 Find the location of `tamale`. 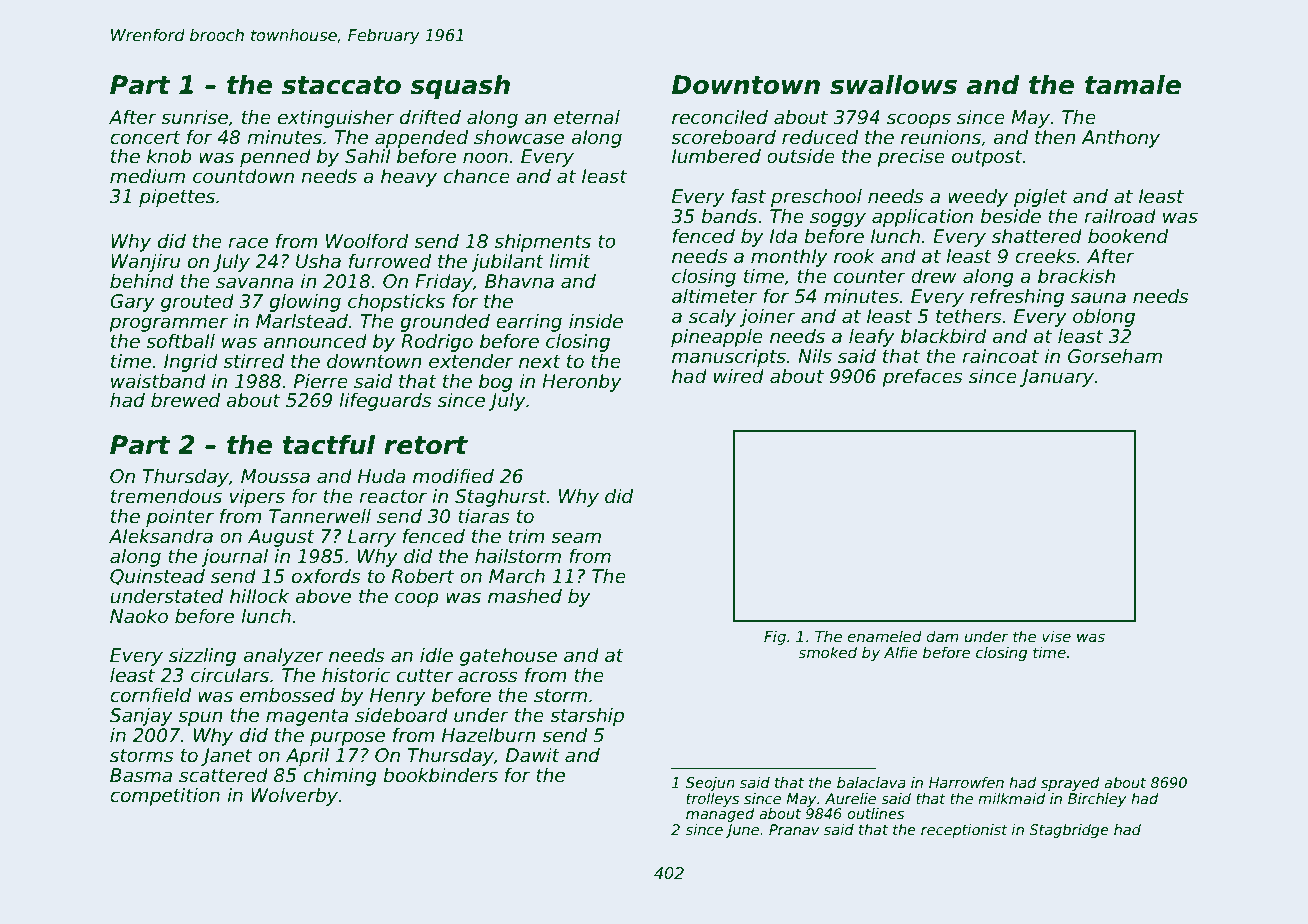

tamale is located at coordinates (1133, 84).
